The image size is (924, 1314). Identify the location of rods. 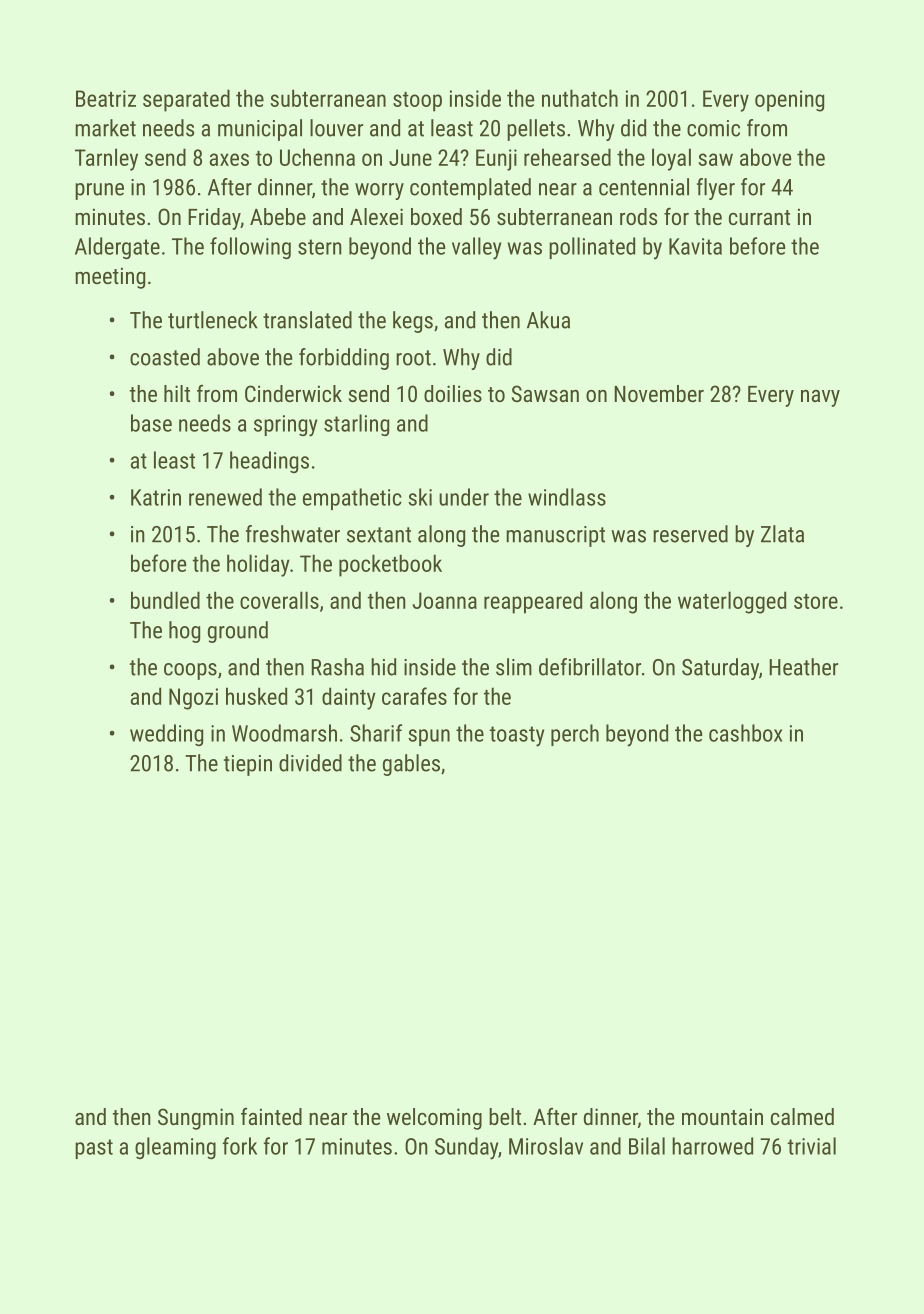
(638, 216).
